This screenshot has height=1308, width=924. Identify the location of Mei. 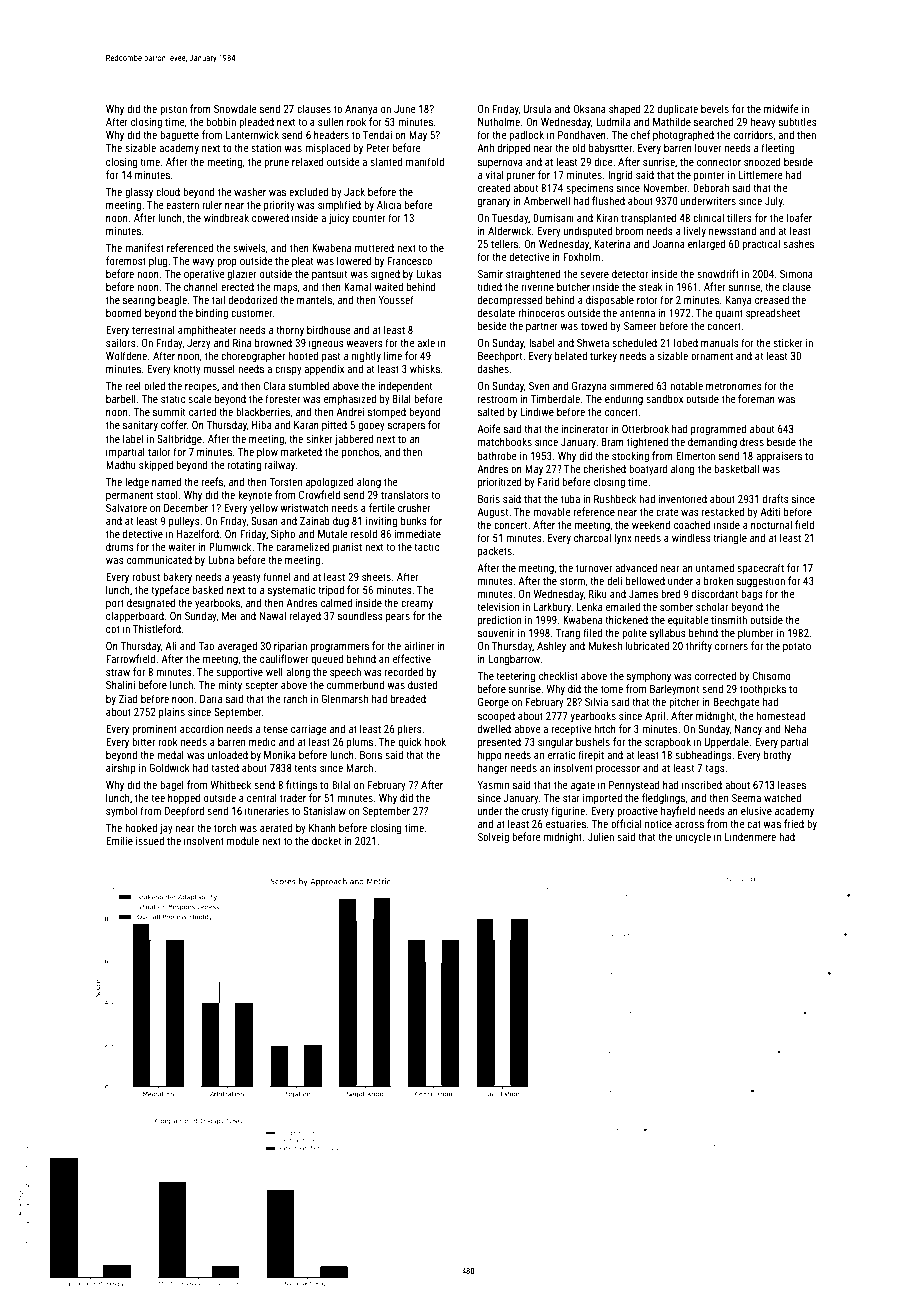
(229, 616).
